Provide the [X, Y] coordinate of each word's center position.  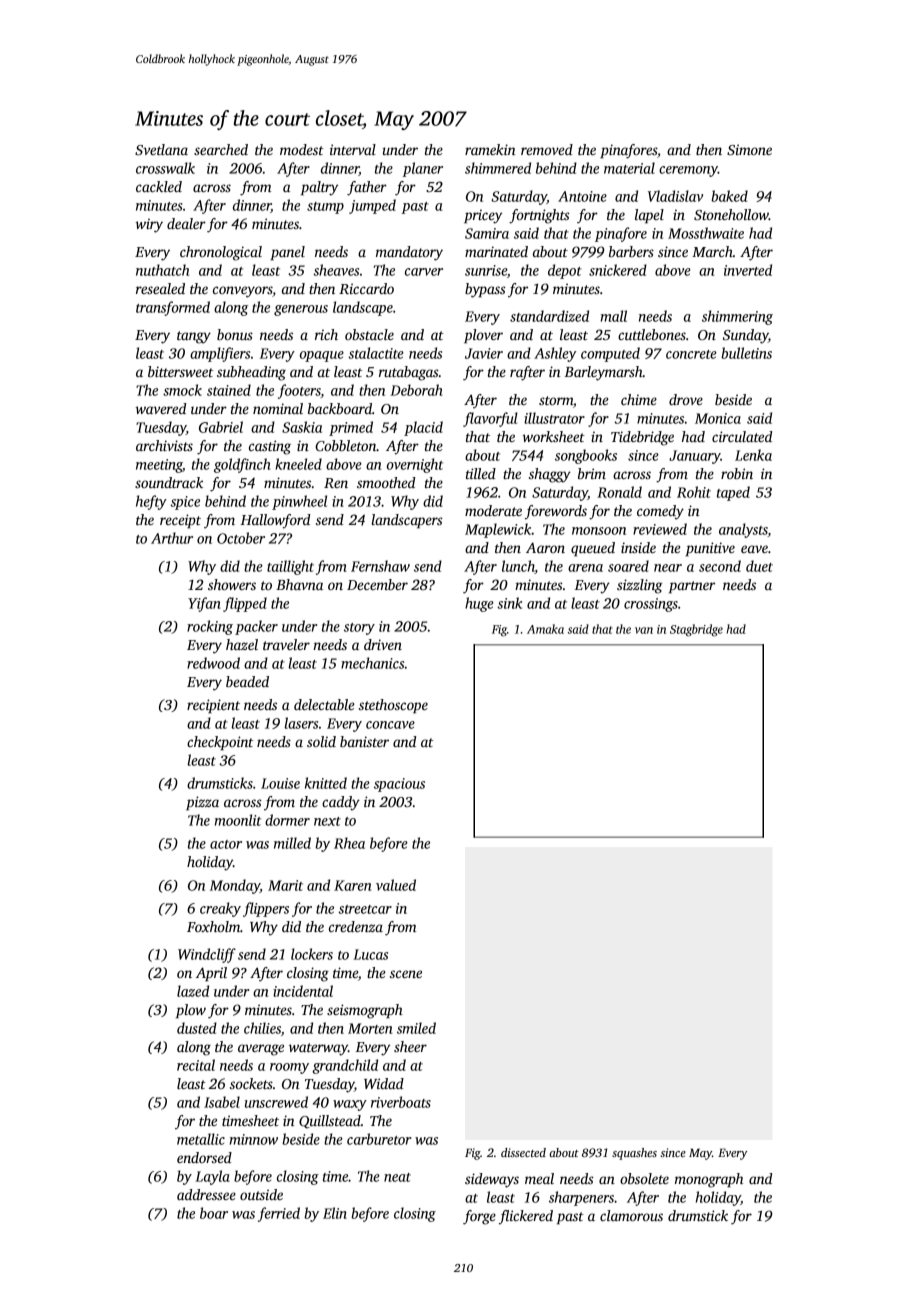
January [695, 457]
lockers [312, 954]
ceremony [688, 171]
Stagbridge [696, 630]
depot [565, 271]
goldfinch [242, 465]
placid [423, 428]
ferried [279, 1214]
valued [396, 885]
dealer [186, 223]
